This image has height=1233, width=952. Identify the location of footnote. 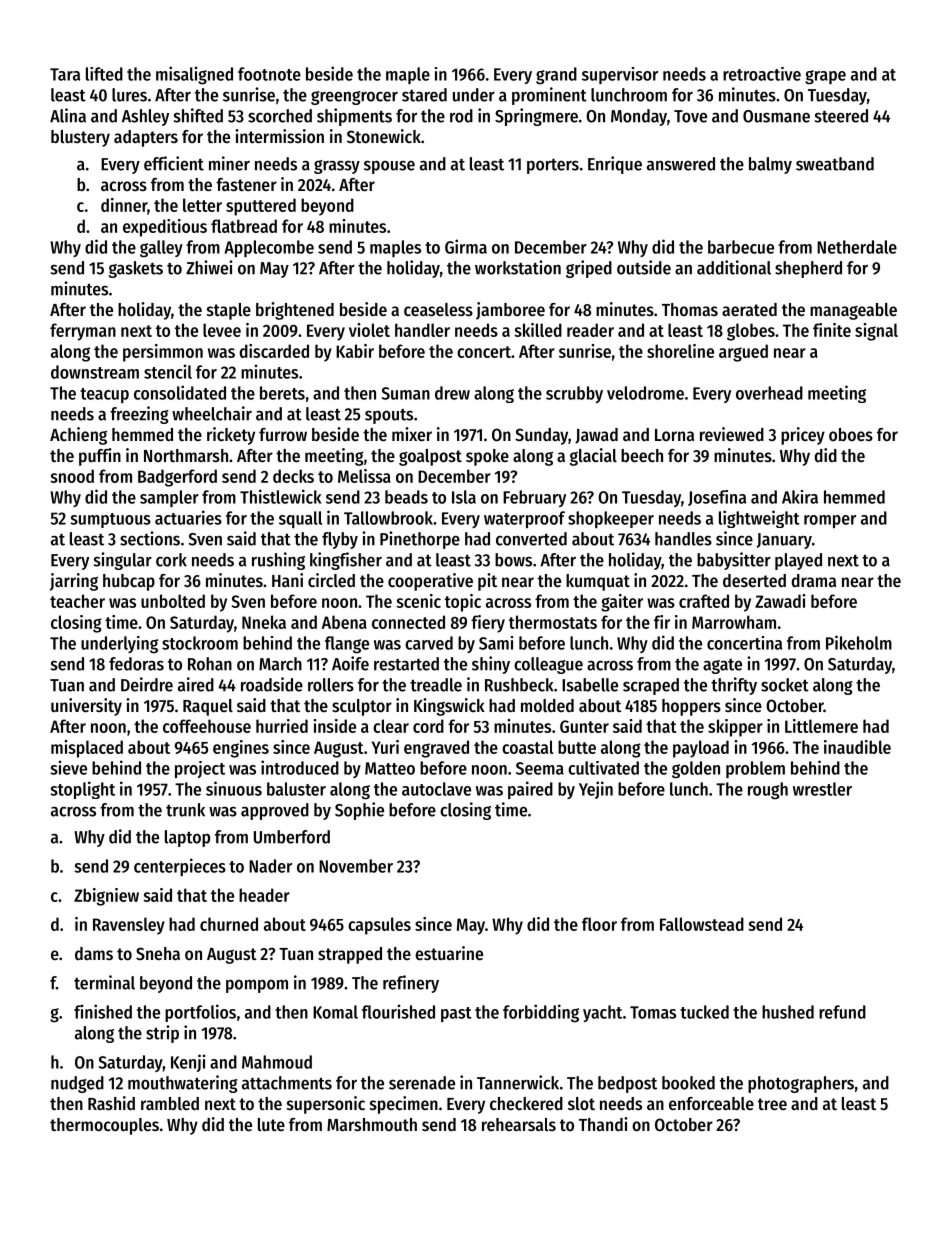
(269, 74).
